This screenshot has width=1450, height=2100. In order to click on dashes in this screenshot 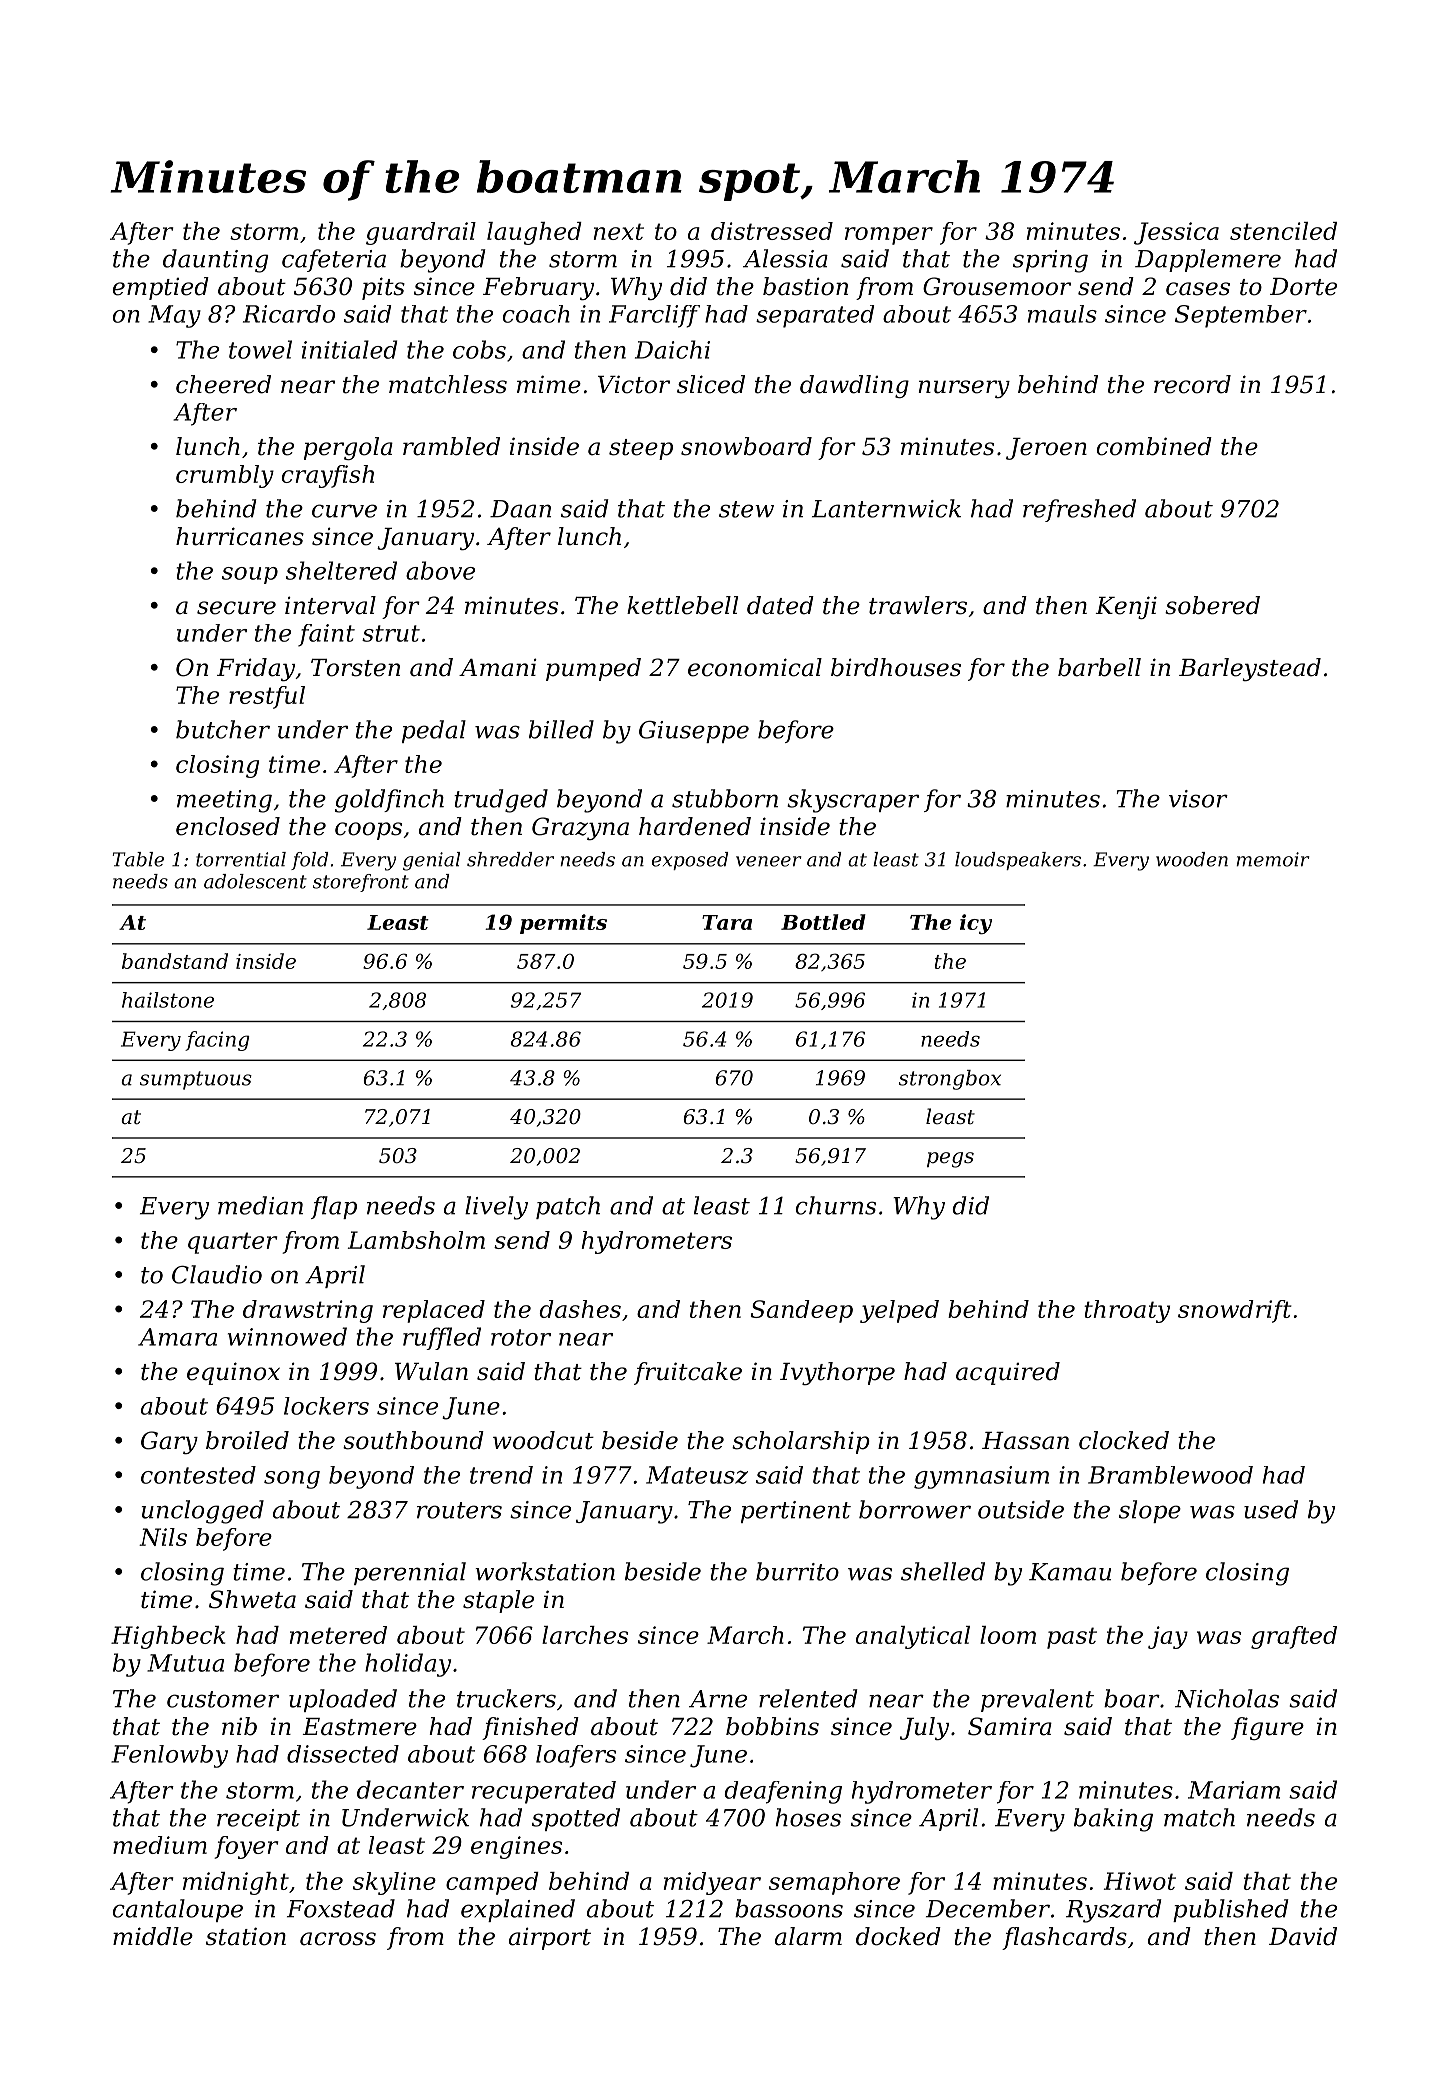, I will do `click(580, 1309)`.
